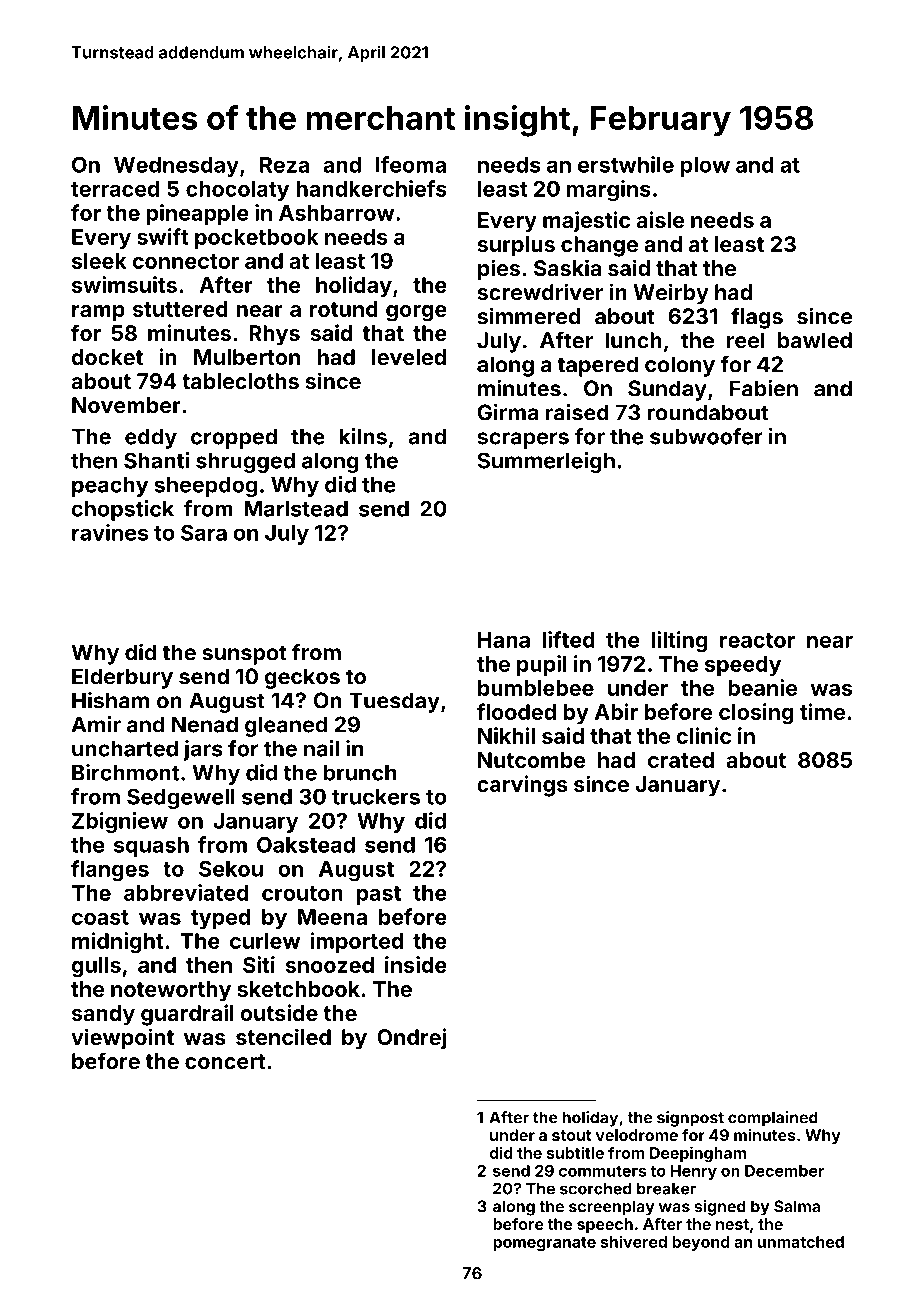  What do you see at coordinates (522, 786) in the screenshot?
I see `carvings` at bounding box center [522, 786].
